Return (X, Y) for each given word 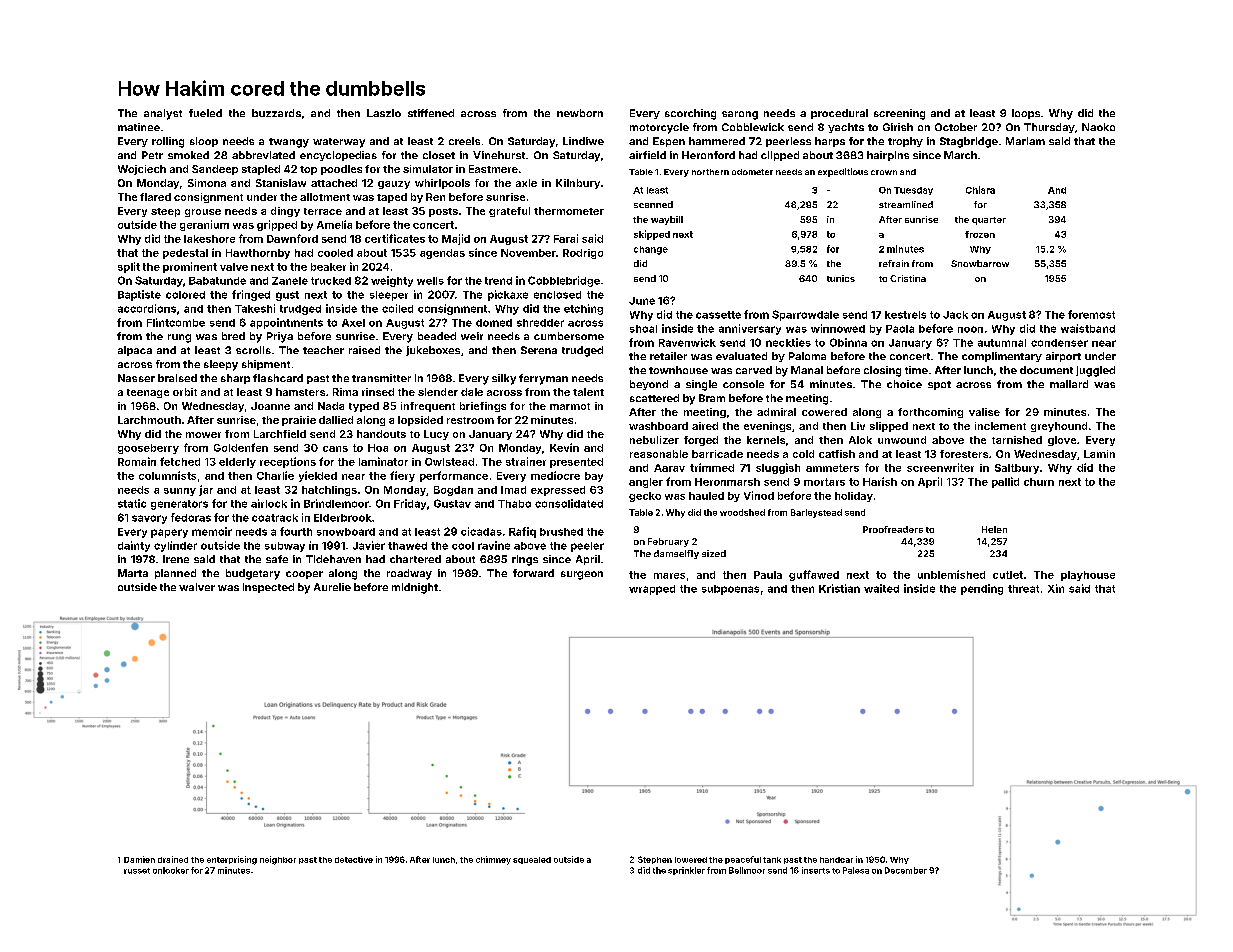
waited (881, 588)
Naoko (1098, 127)
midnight (415, 588)
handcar (836, 860)
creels (464, 141)
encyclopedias (338, 156)
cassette (718, 315)
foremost (1091, 314)
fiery (402, 476)
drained (173, 859)
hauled (706, 496)
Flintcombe (176, 322)
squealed (532, 860)
